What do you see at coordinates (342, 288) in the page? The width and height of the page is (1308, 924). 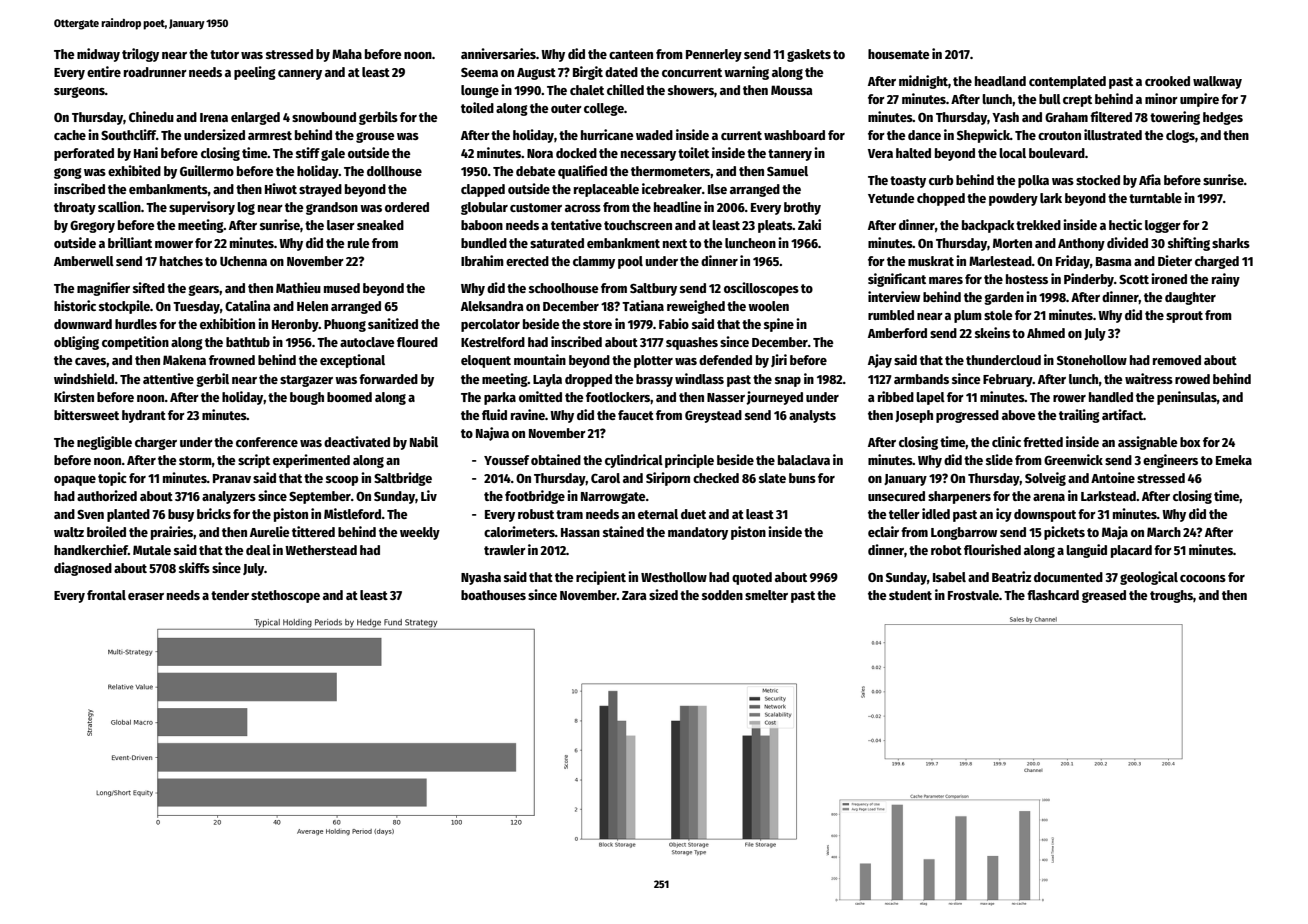 I see `mused` at bounding box center [342, 288].
